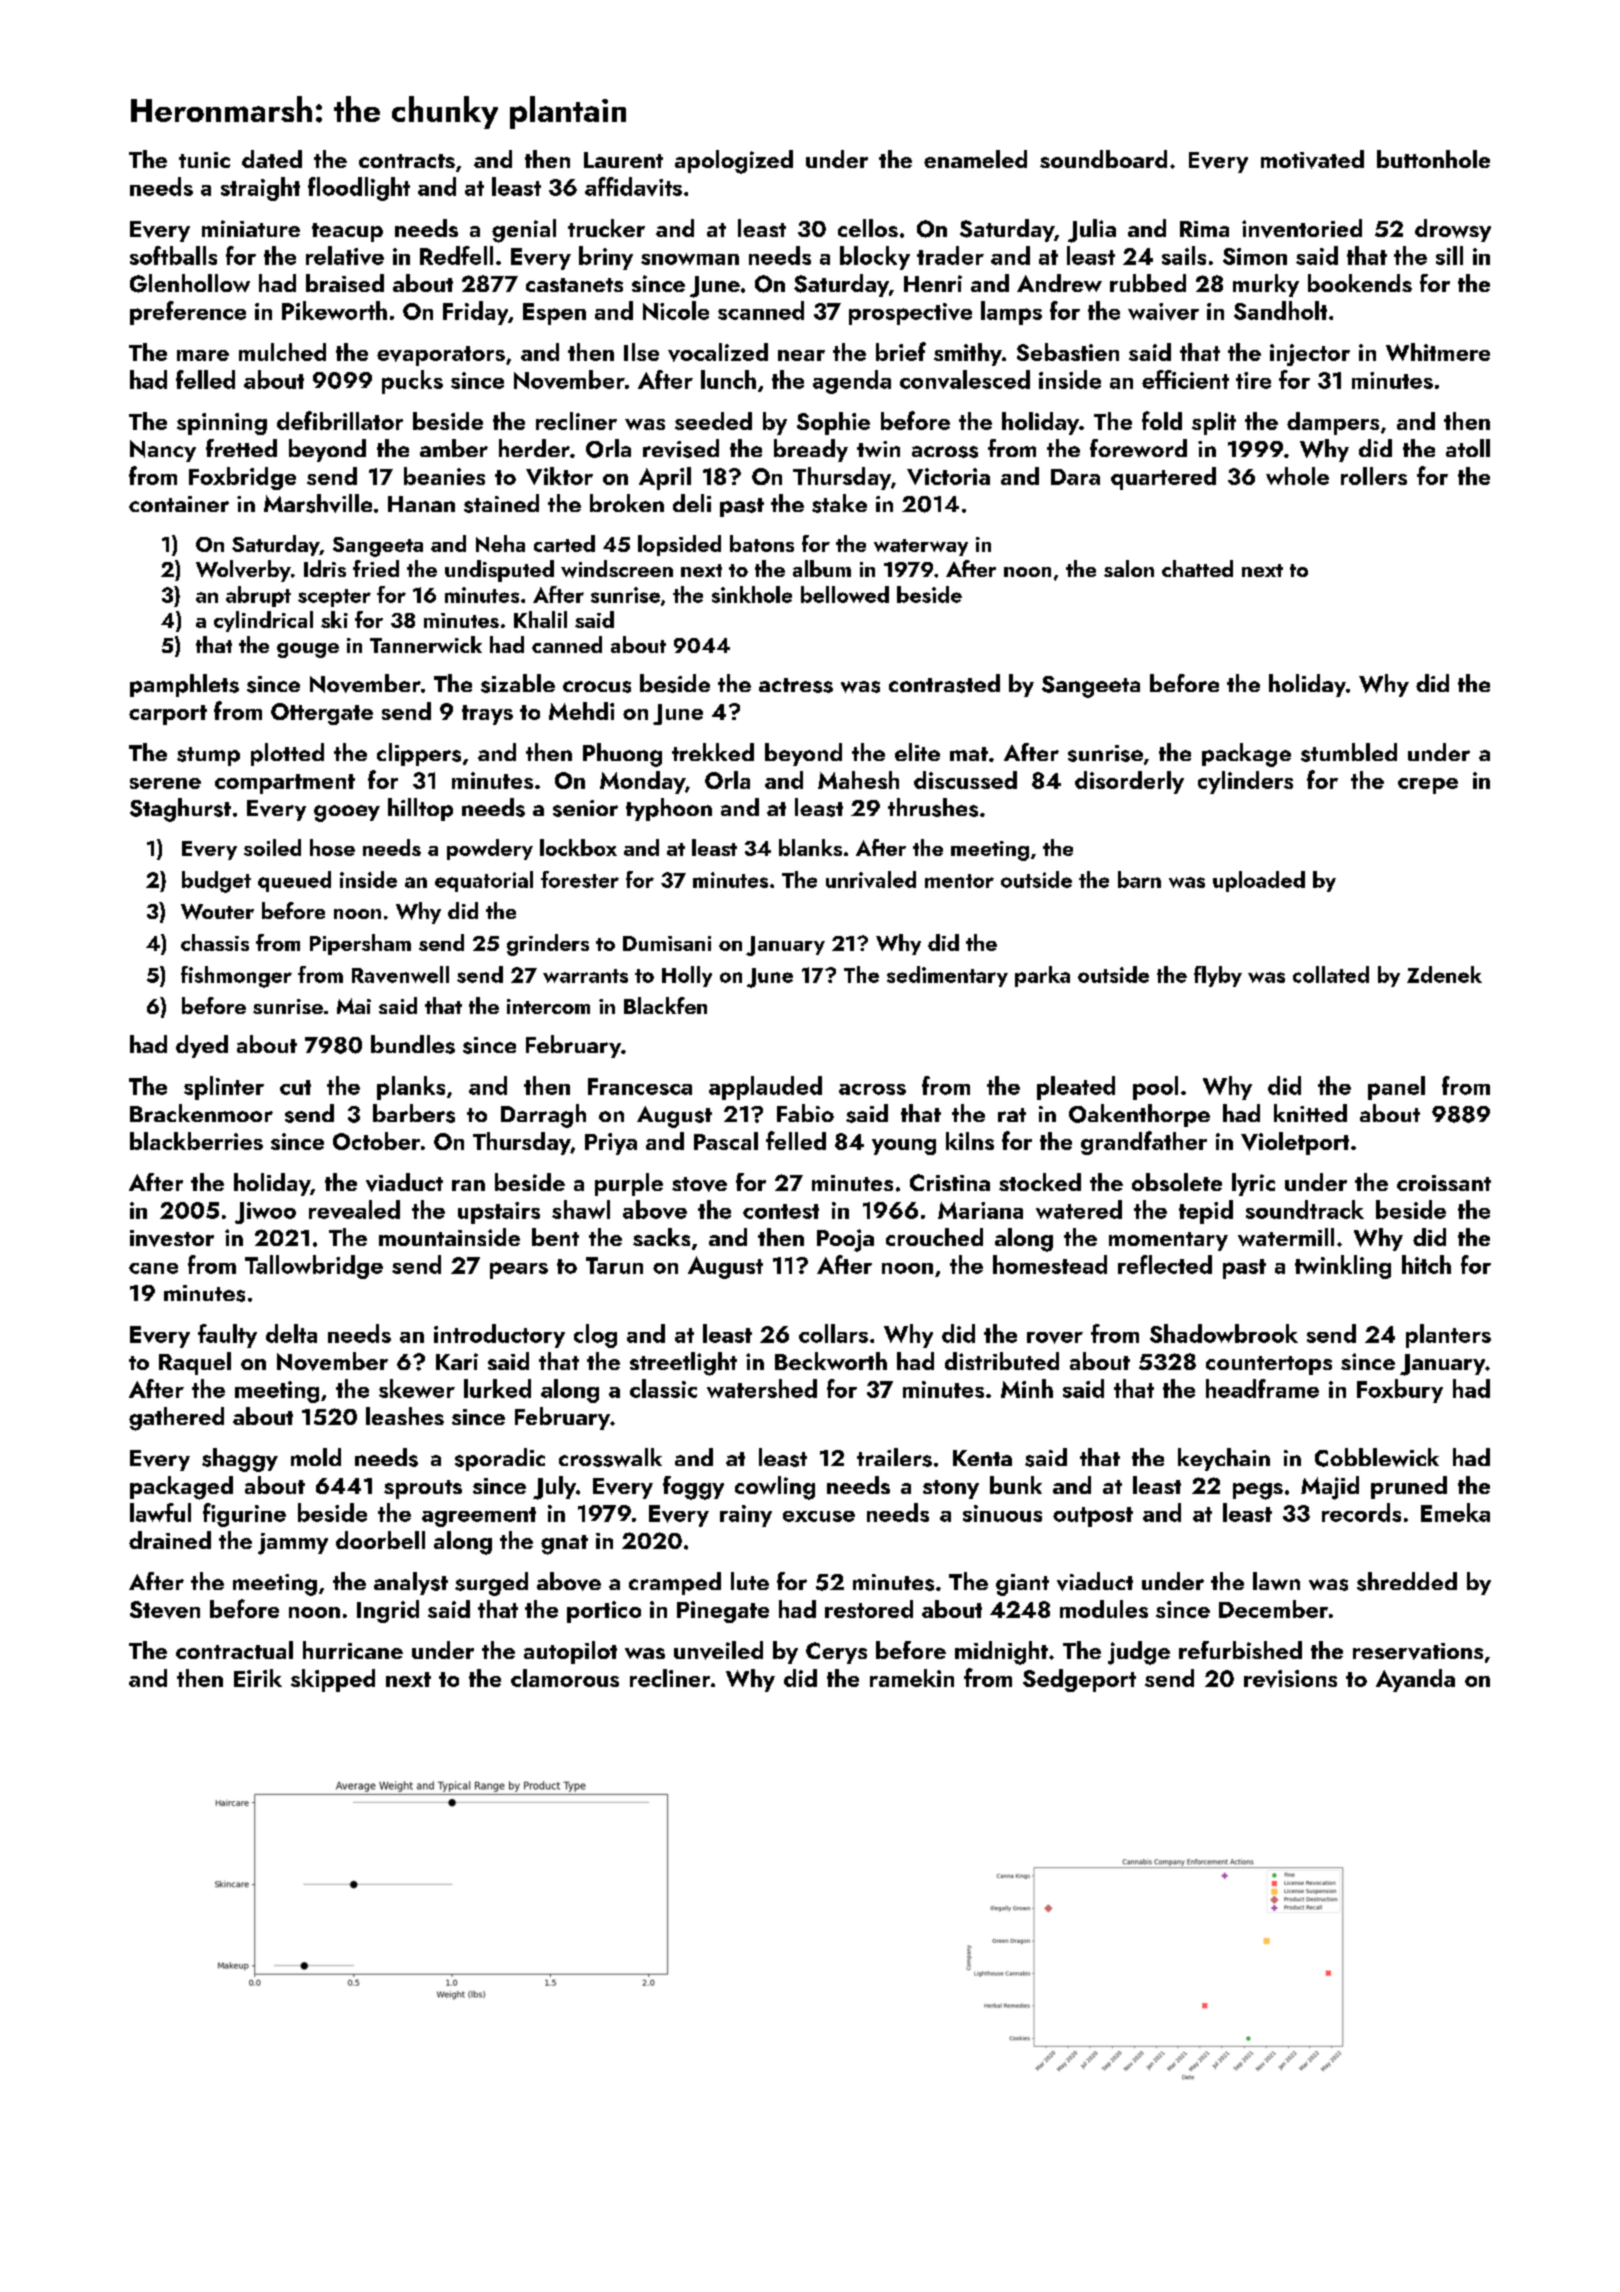 This page has width=1620, height=2292. I want to click on Eirik, so click(258, 1678).
